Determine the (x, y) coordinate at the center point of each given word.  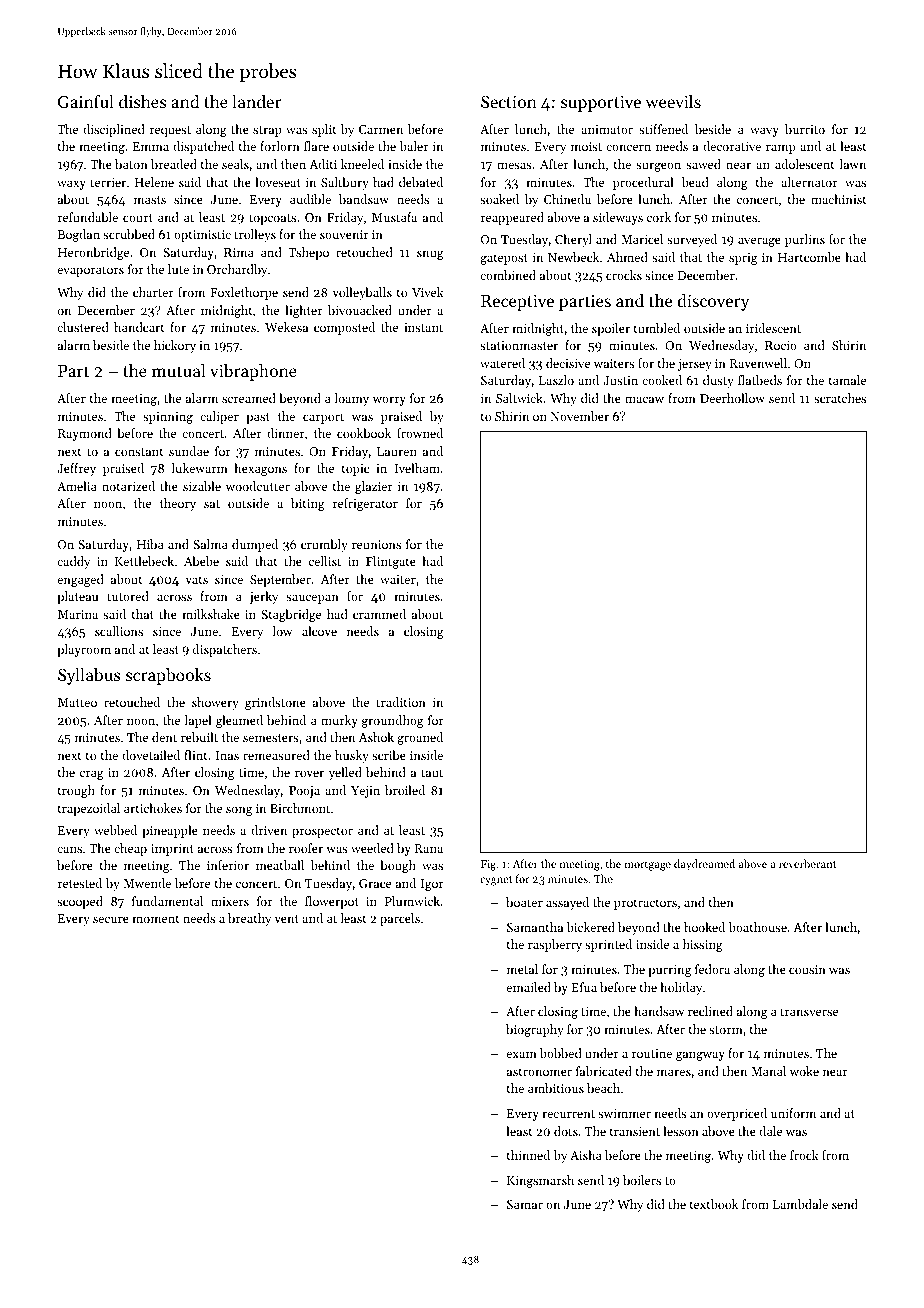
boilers (642, 1180)
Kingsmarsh (540, 1181)
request (170, 131)
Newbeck (573, 257)
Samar (525, 1204)
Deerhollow (732, 398)
